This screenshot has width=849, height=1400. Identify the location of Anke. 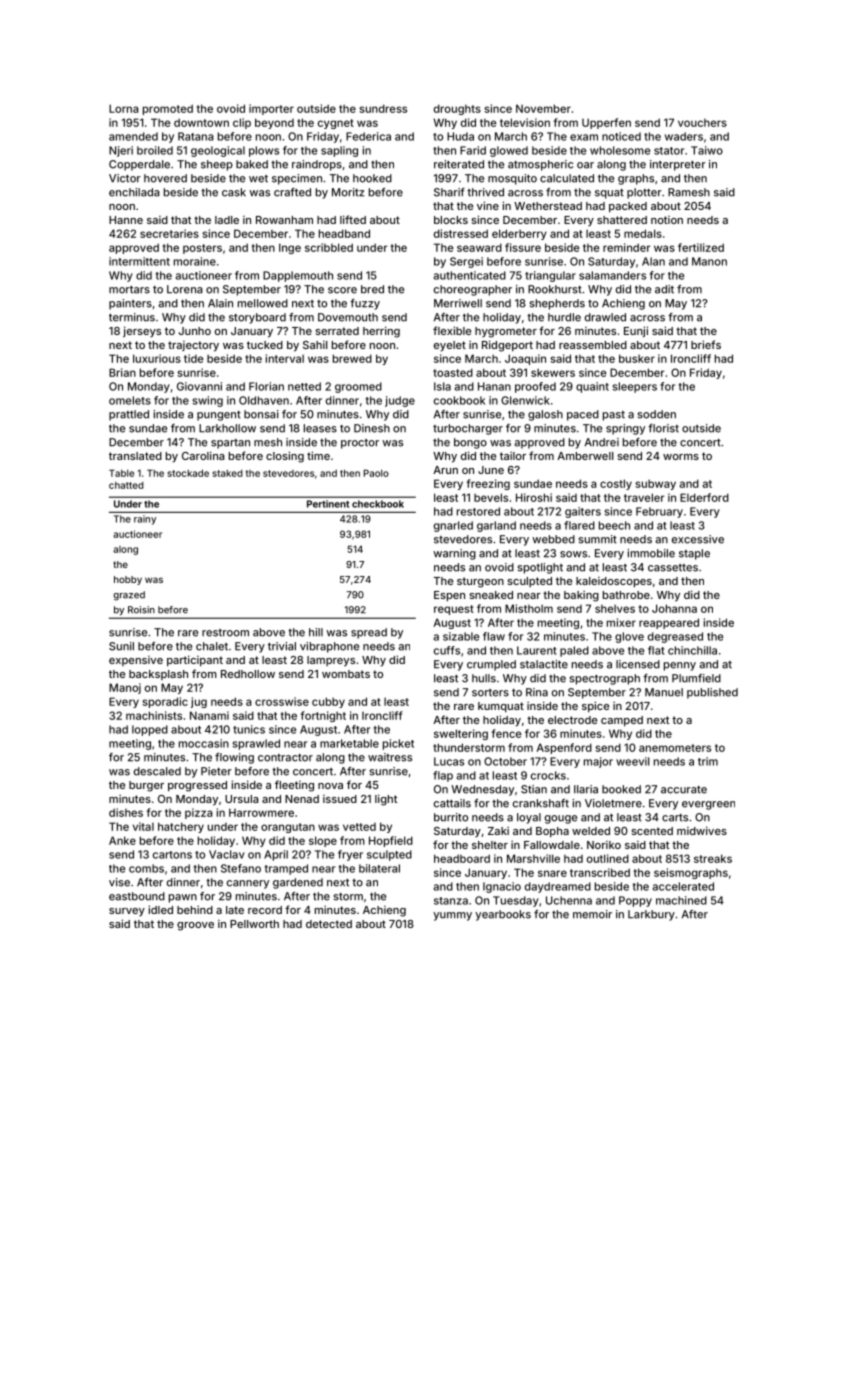
(122, 840).
